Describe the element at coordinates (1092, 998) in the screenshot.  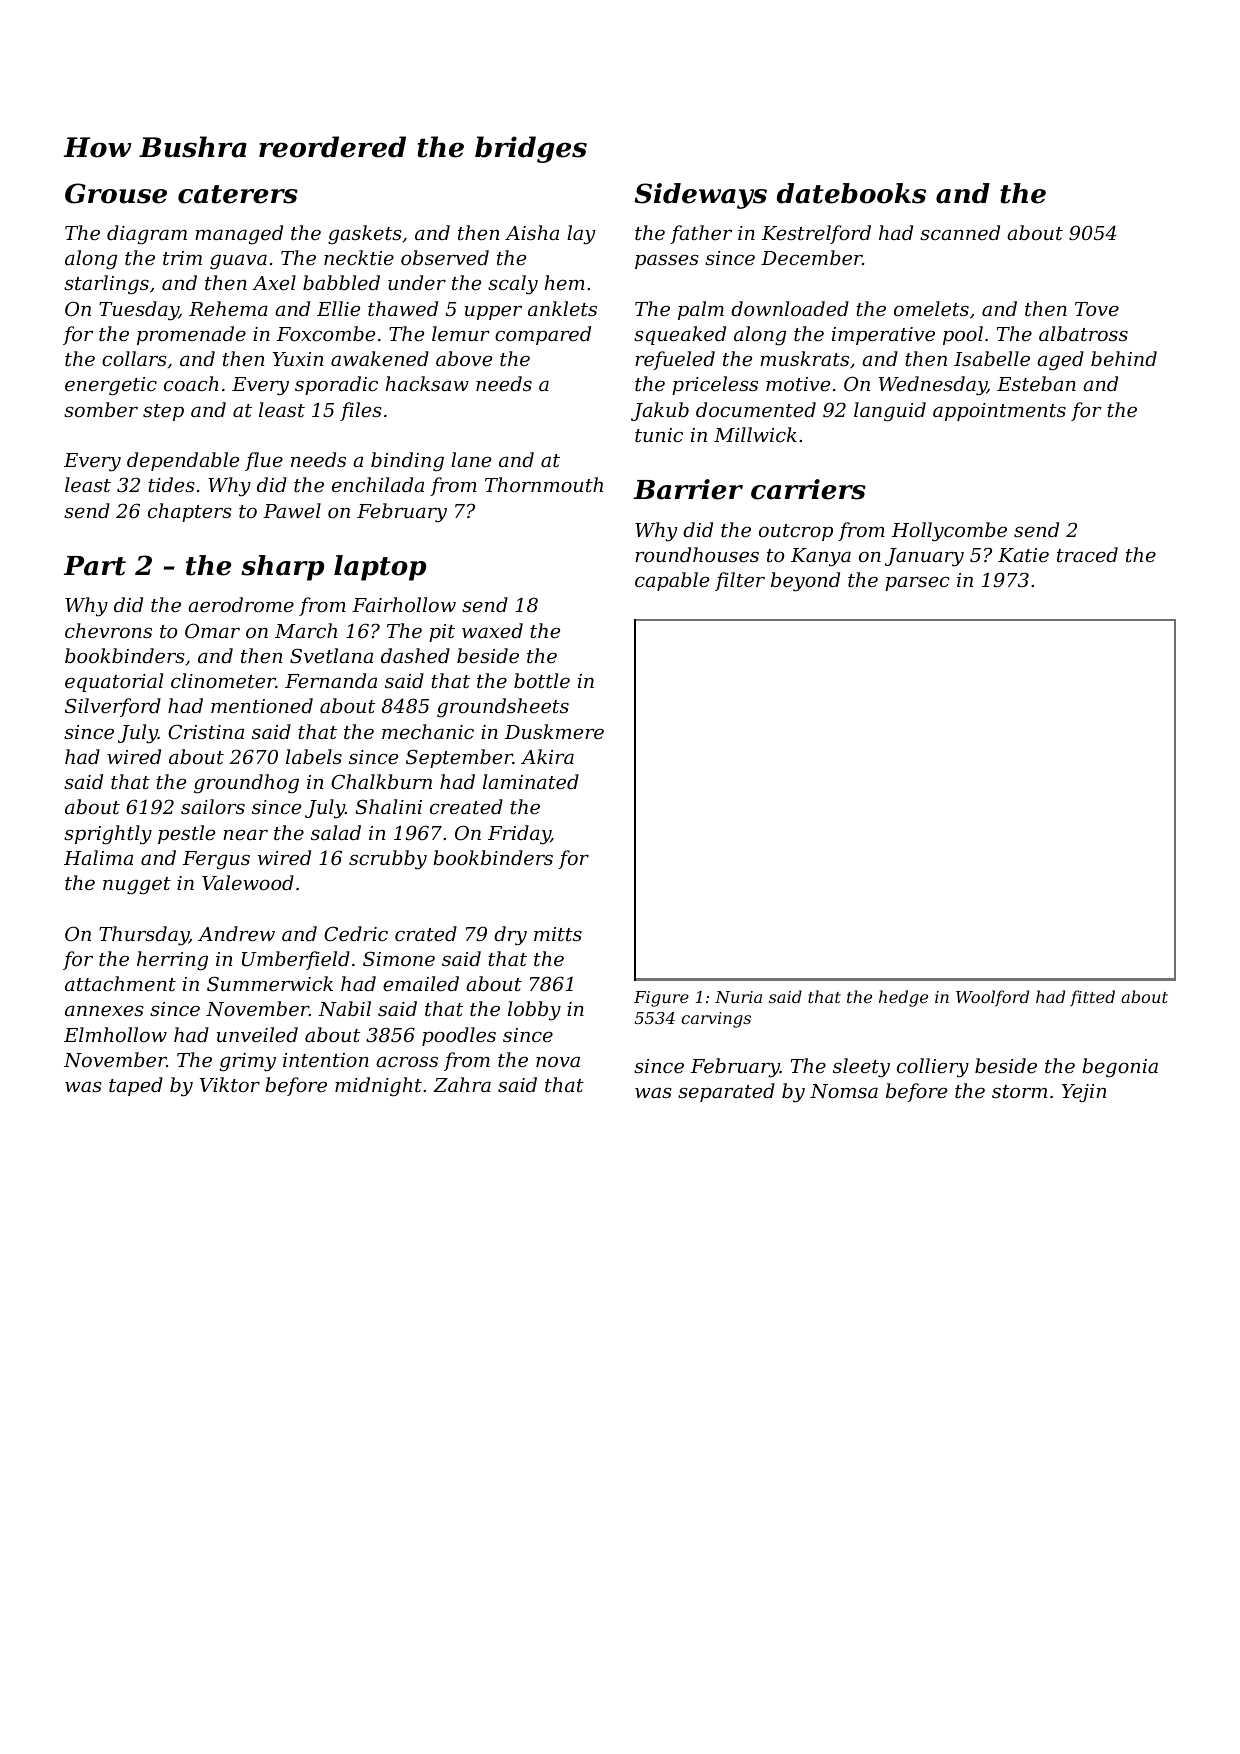
I see `fitted` at that location.
